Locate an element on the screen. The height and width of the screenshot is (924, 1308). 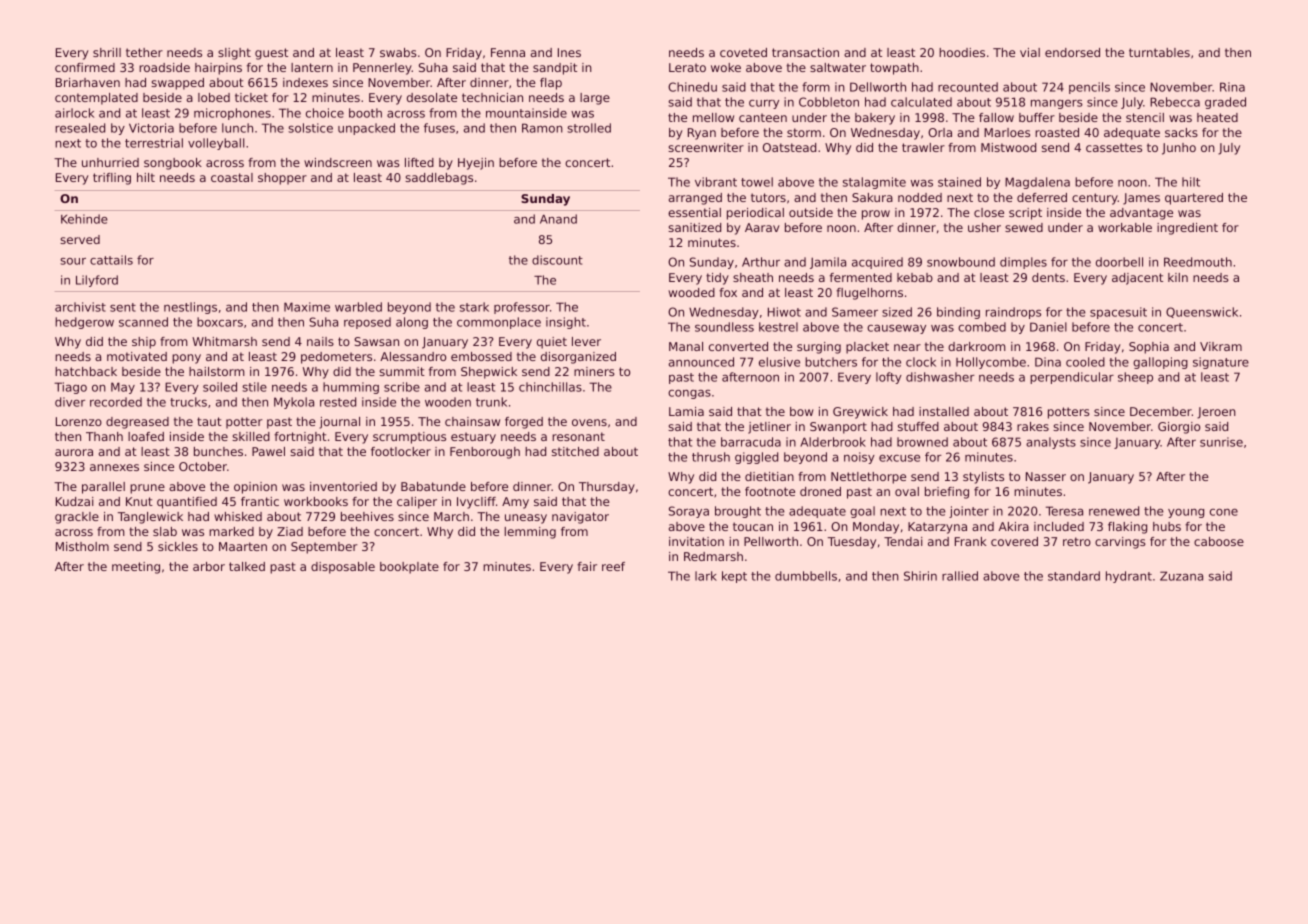
guest is located at coordinates (271, 54).
